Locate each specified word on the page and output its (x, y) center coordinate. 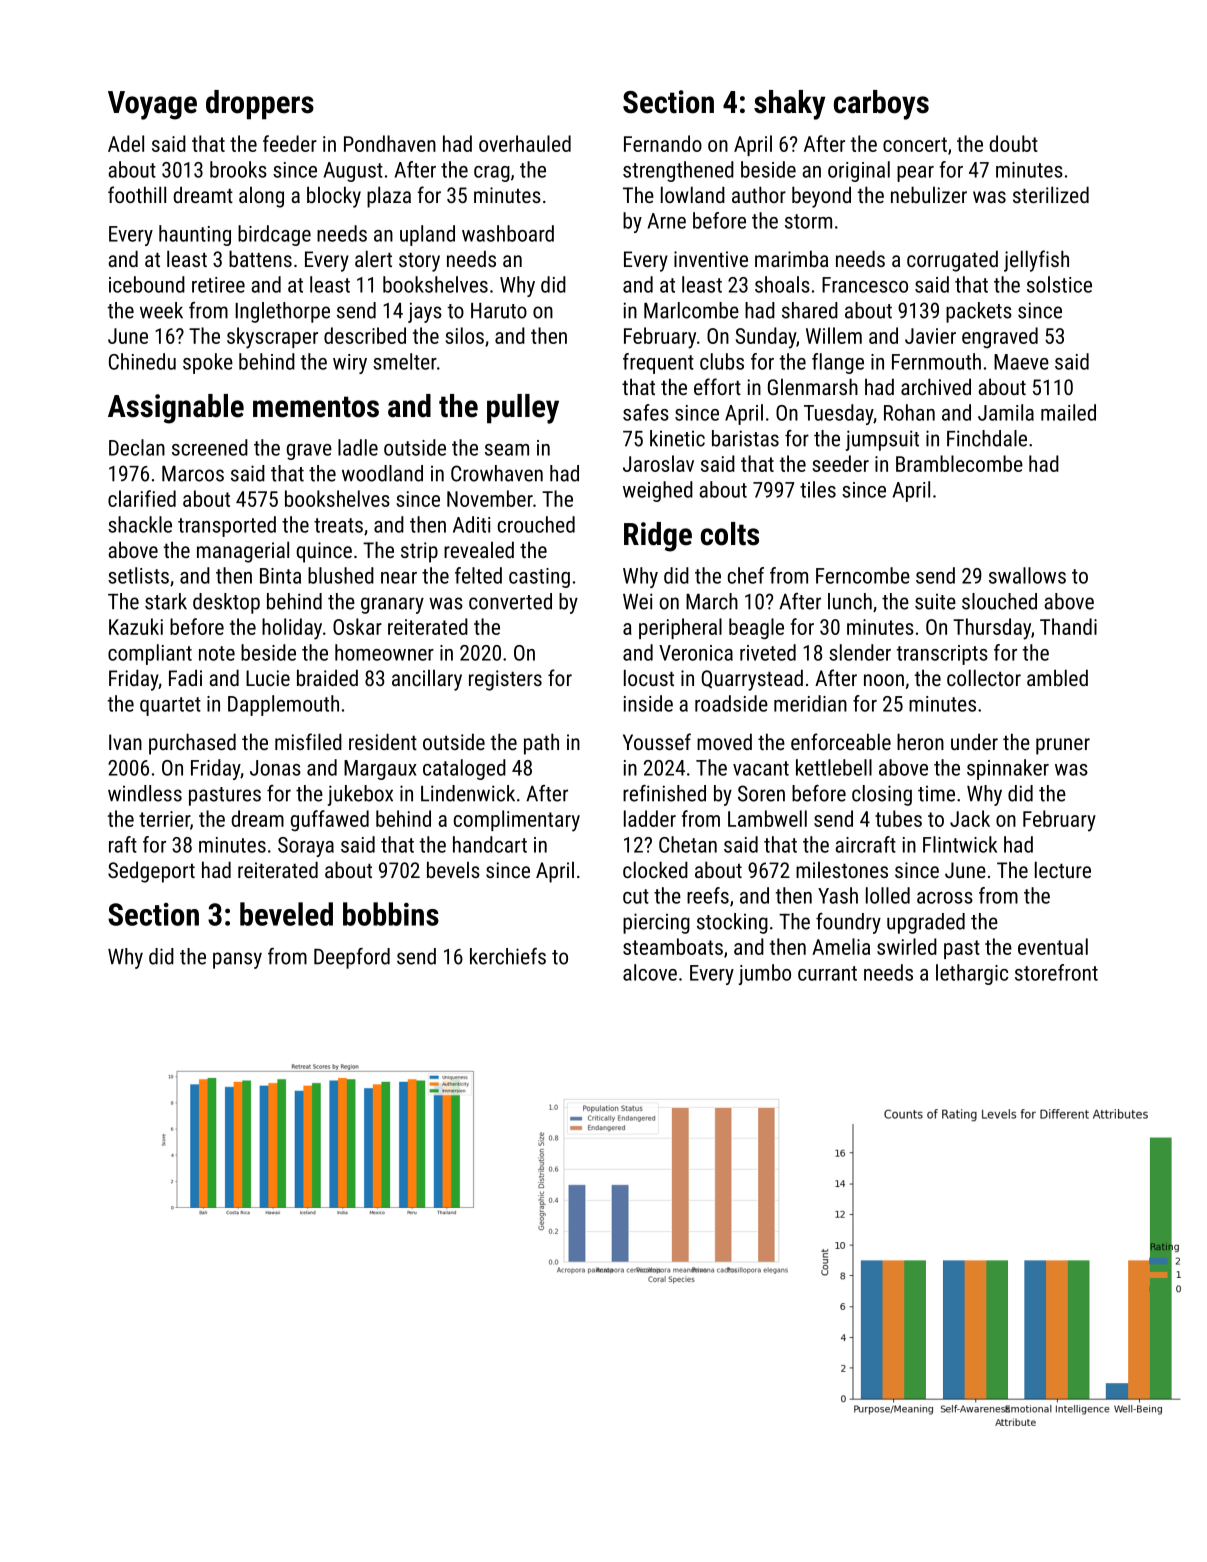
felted (478, 575)
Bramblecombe (959, 463)
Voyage (152, 105)
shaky (789, 105)
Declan (137, 447)
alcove (650, 972)
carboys (881, 105)
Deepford (352, 958)
